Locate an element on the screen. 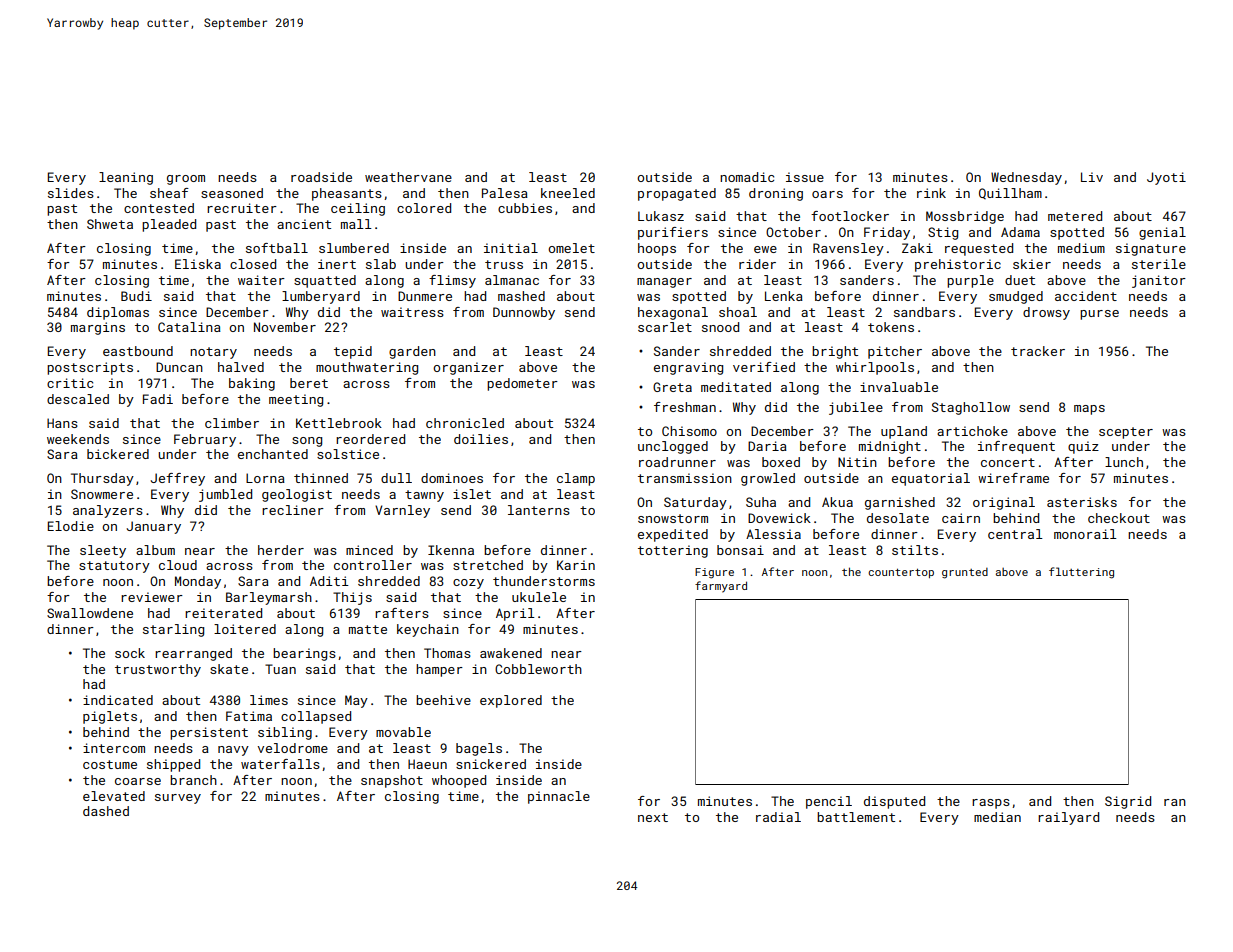  rider is located at coordinates (757, 264).
